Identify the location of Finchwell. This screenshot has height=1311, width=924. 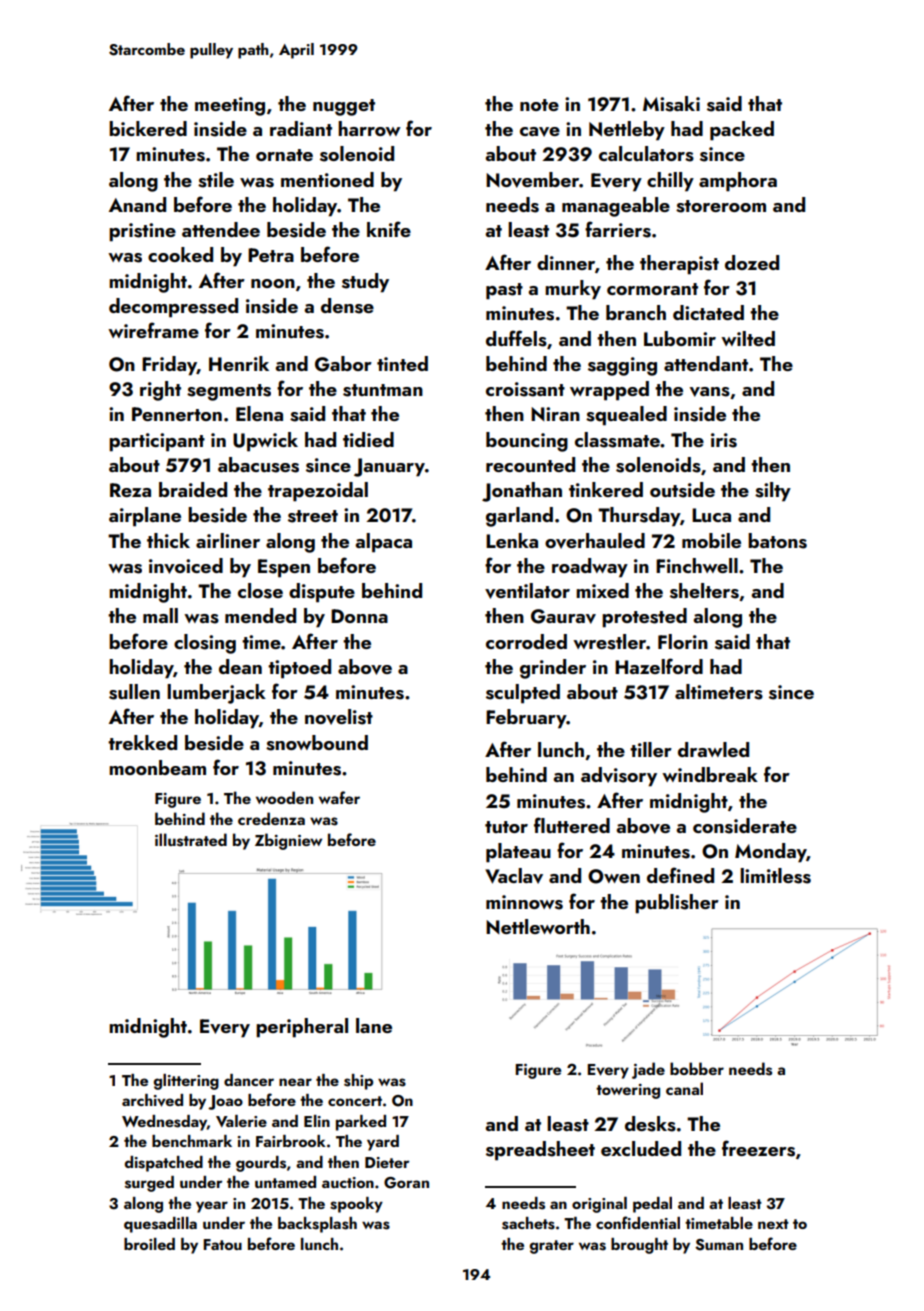
(697, 565).
